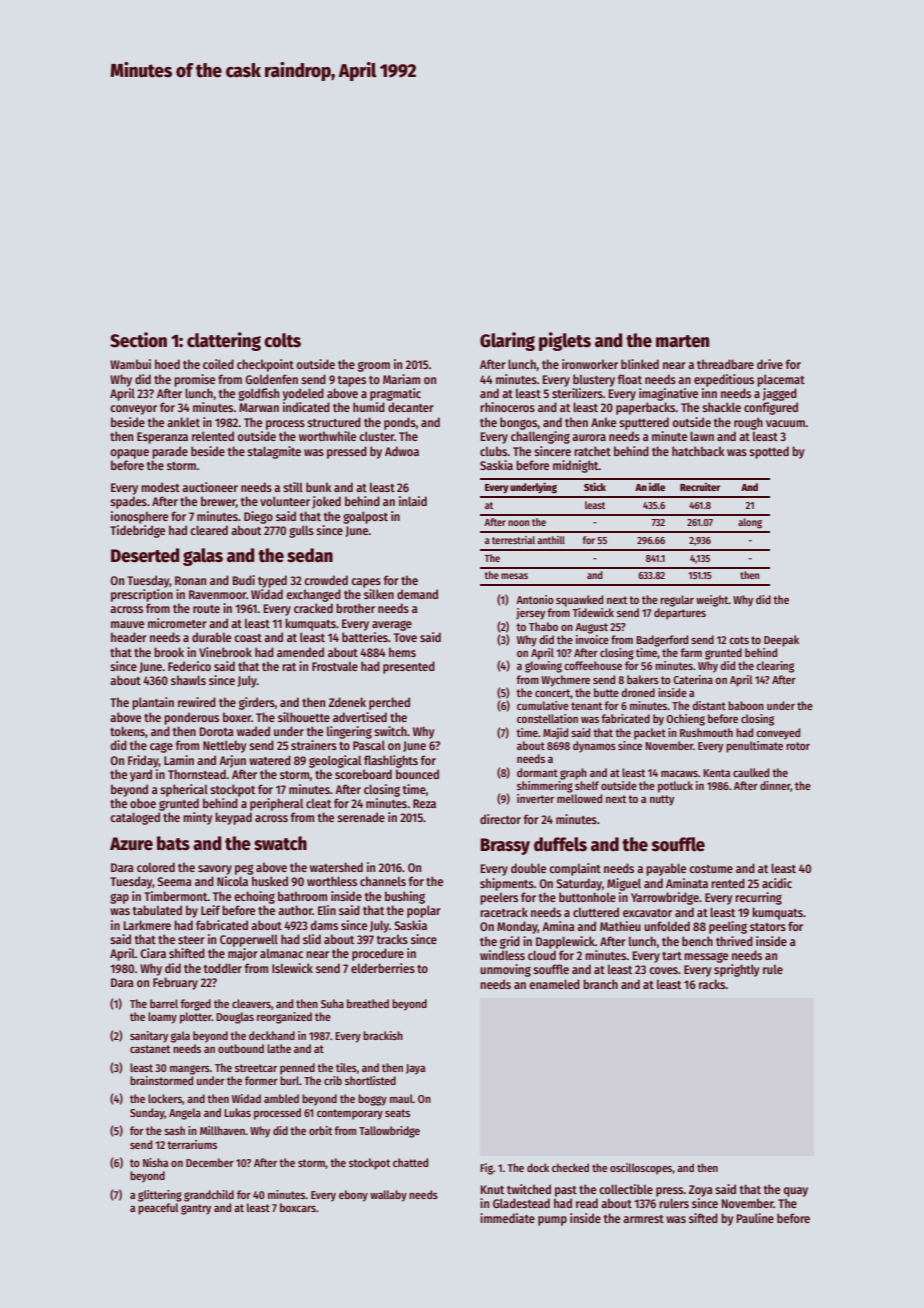  Describe the element at coordinates (138, 340) in the screenshot. I see `Section` at that location.
